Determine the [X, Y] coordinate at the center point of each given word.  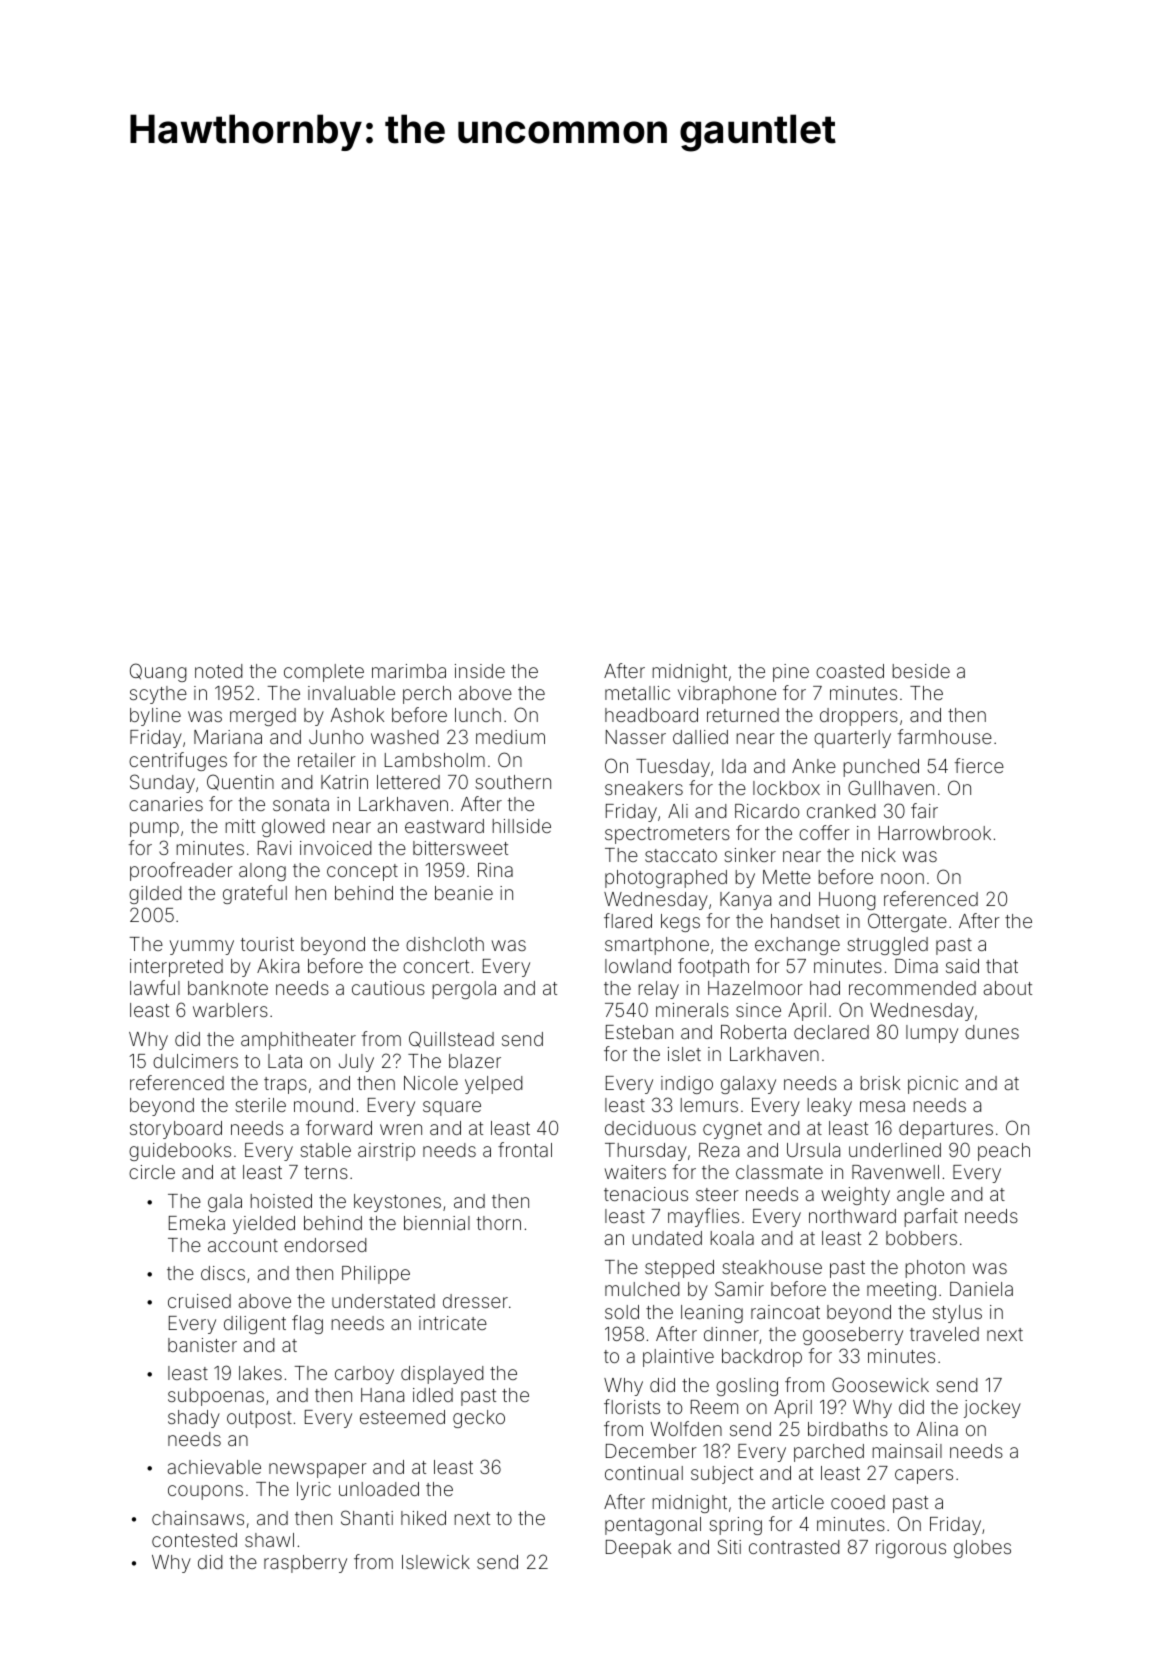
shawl [269, 1540]
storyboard [176, 1130]
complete [324, 673]
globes [982, 1549]
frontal [525, 1149]
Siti [729, 1546]
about [1008, 988]
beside [921, 671]
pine [791, 673]
